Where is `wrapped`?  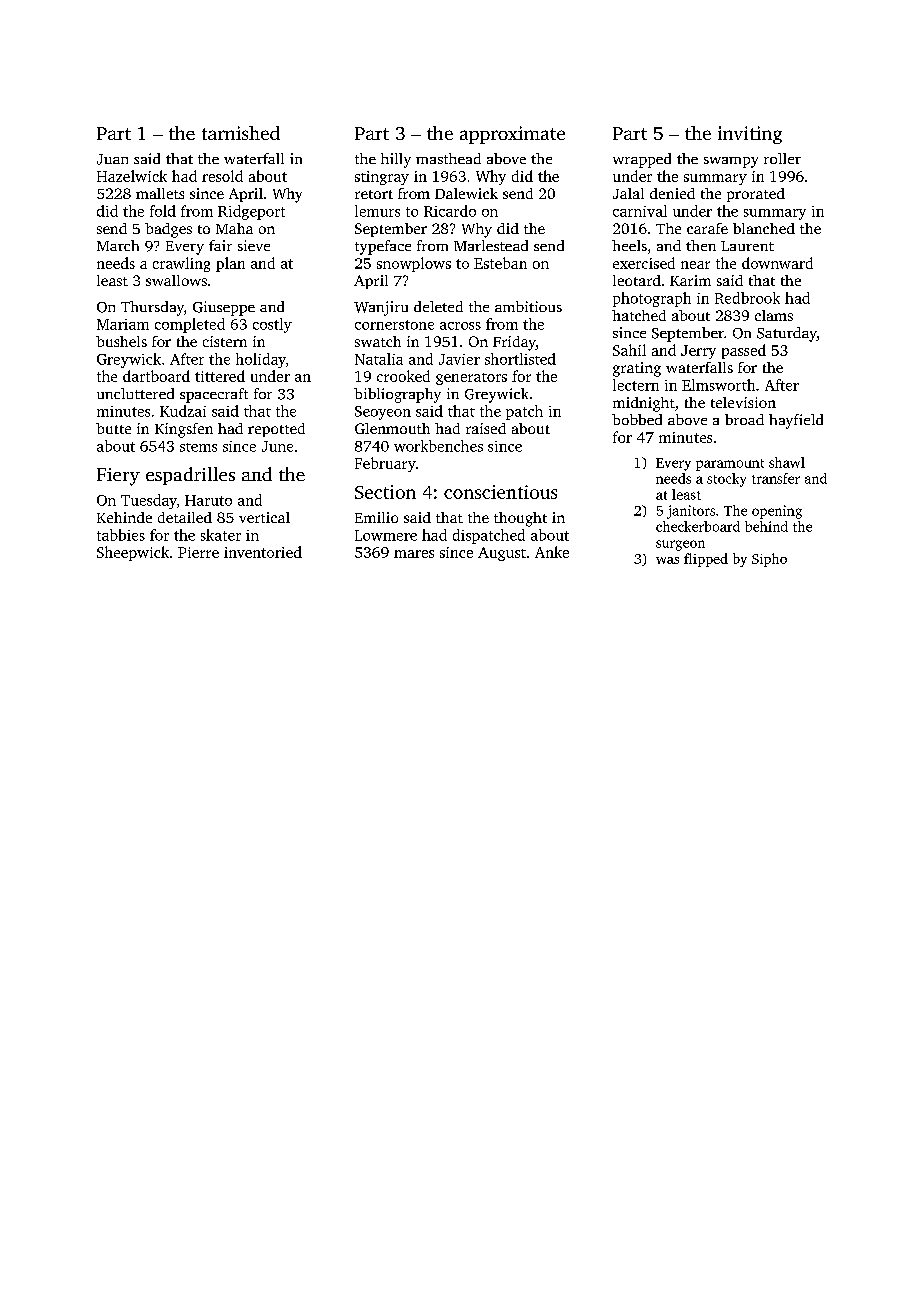 wrapped is located at coordinates (642, 160).
